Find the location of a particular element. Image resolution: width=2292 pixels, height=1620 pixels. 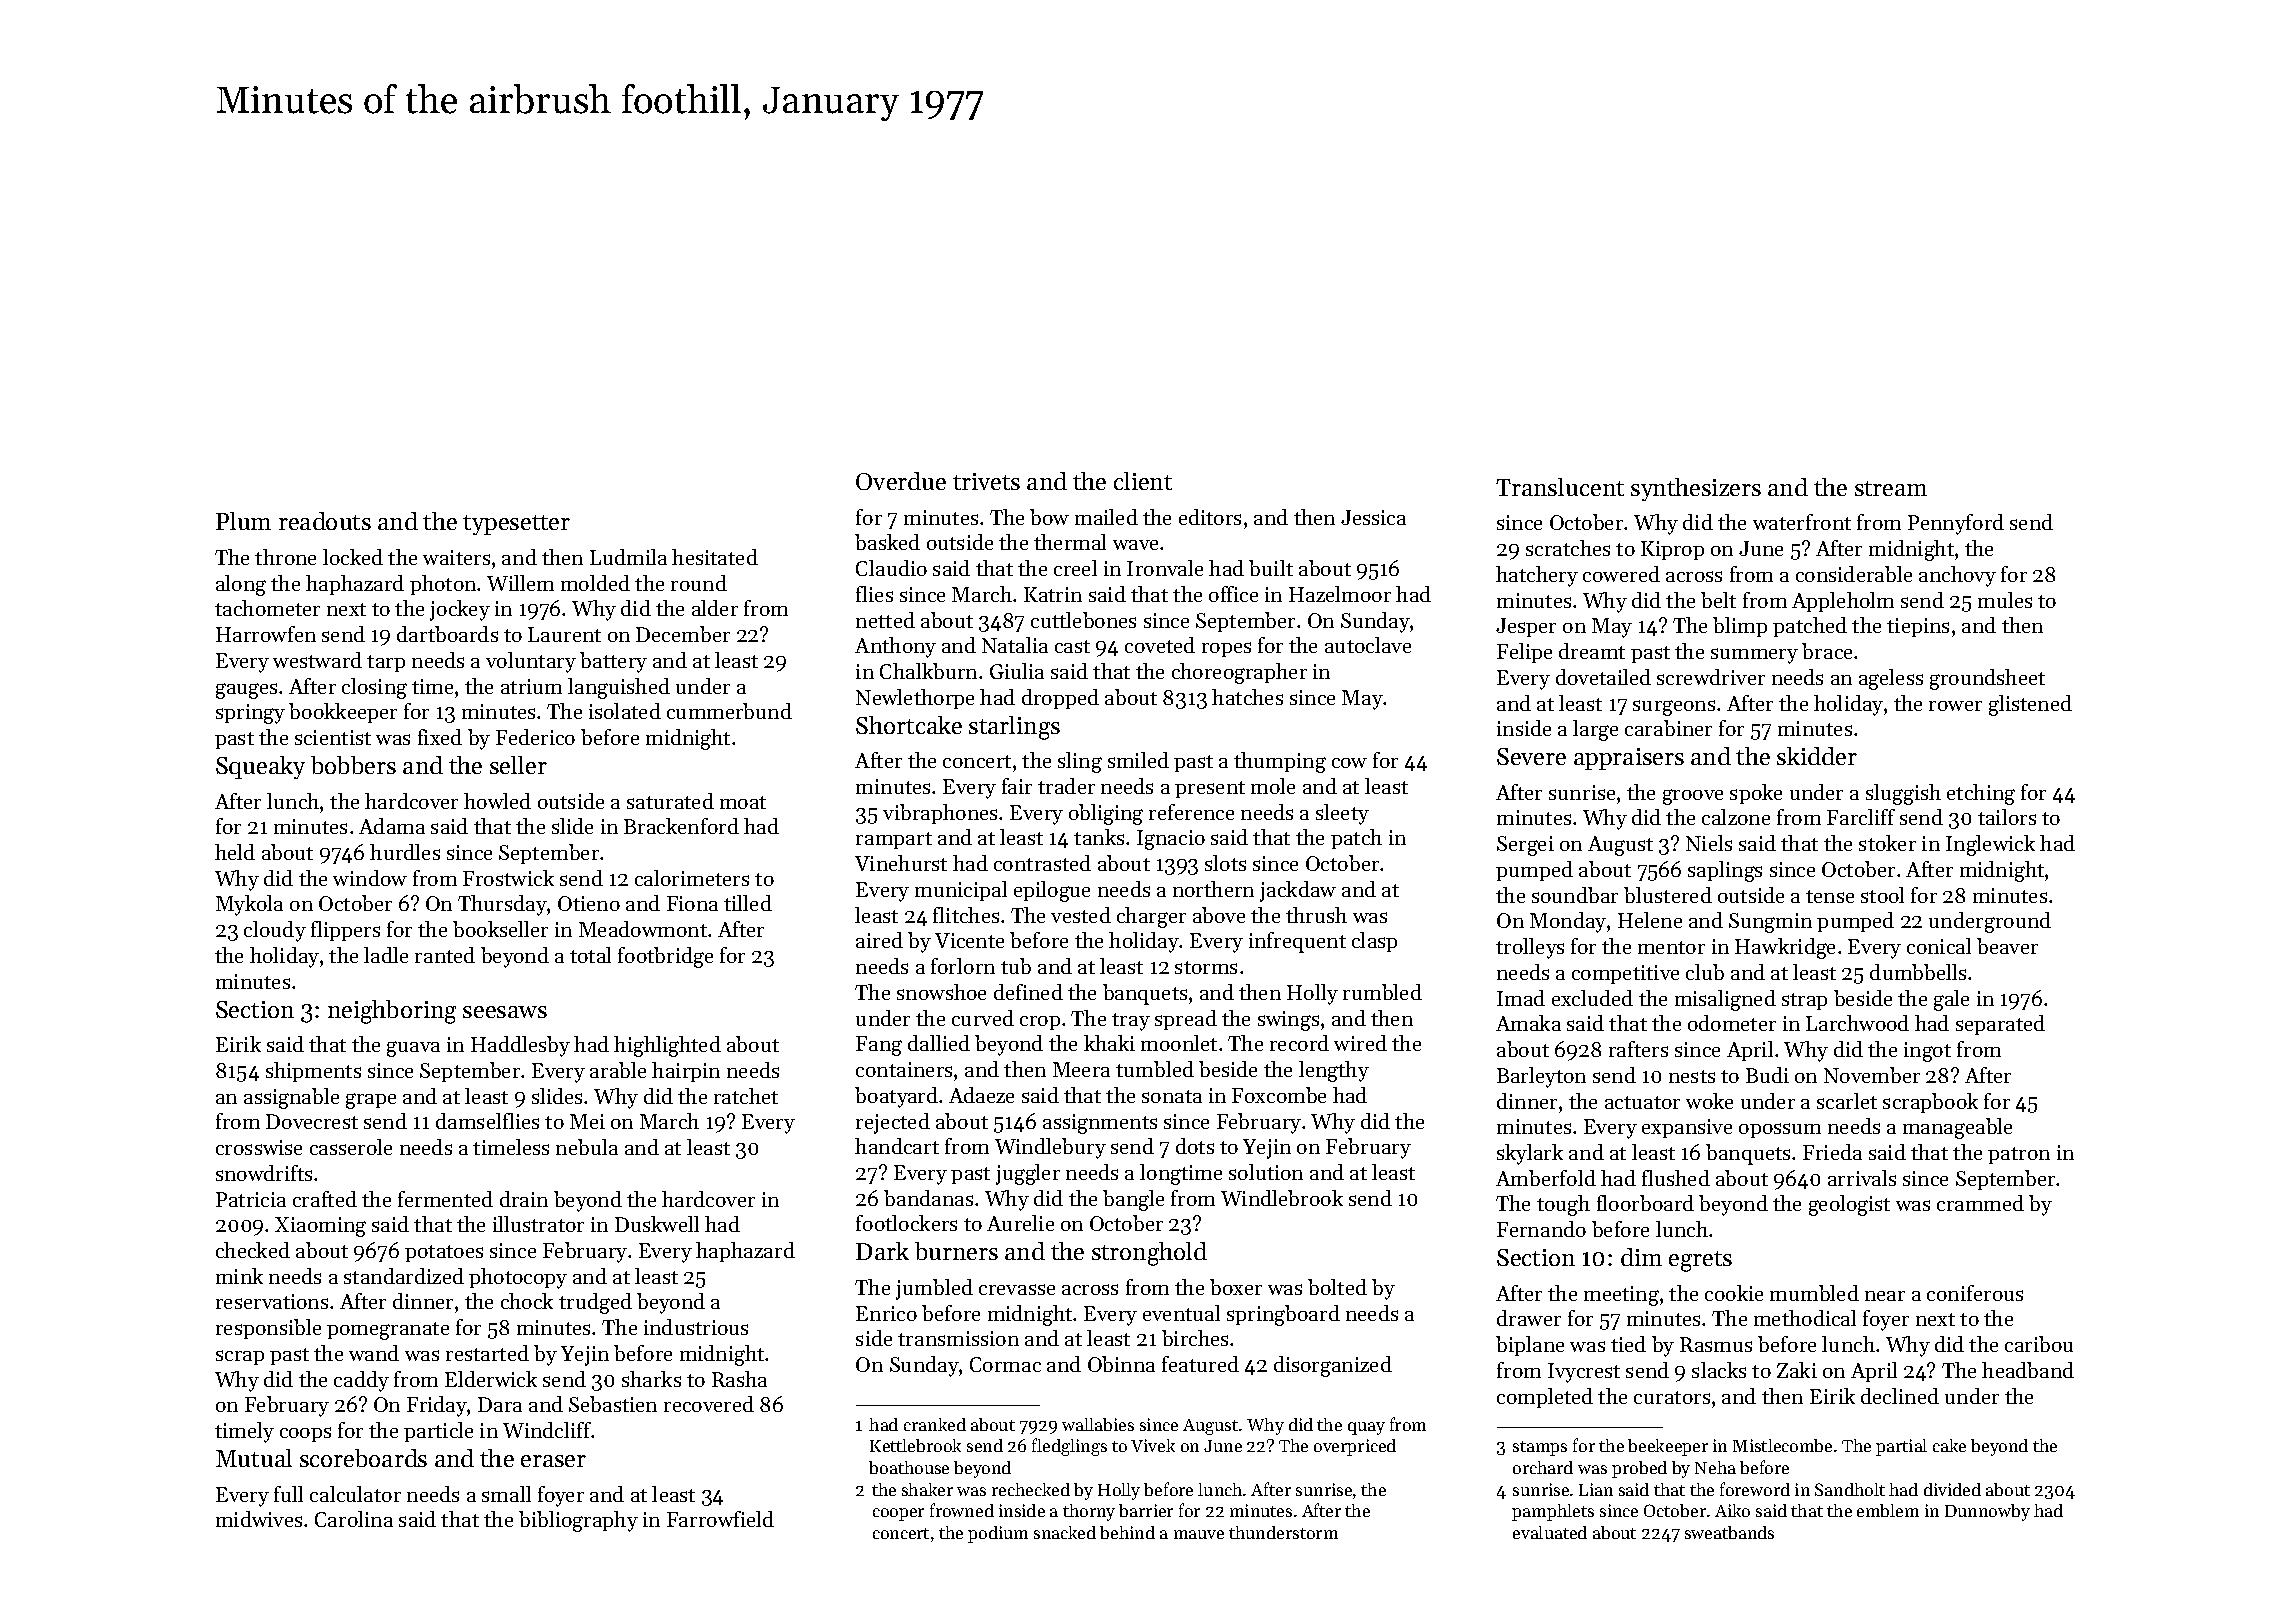

fair is located at coordinates (1017, 786).
